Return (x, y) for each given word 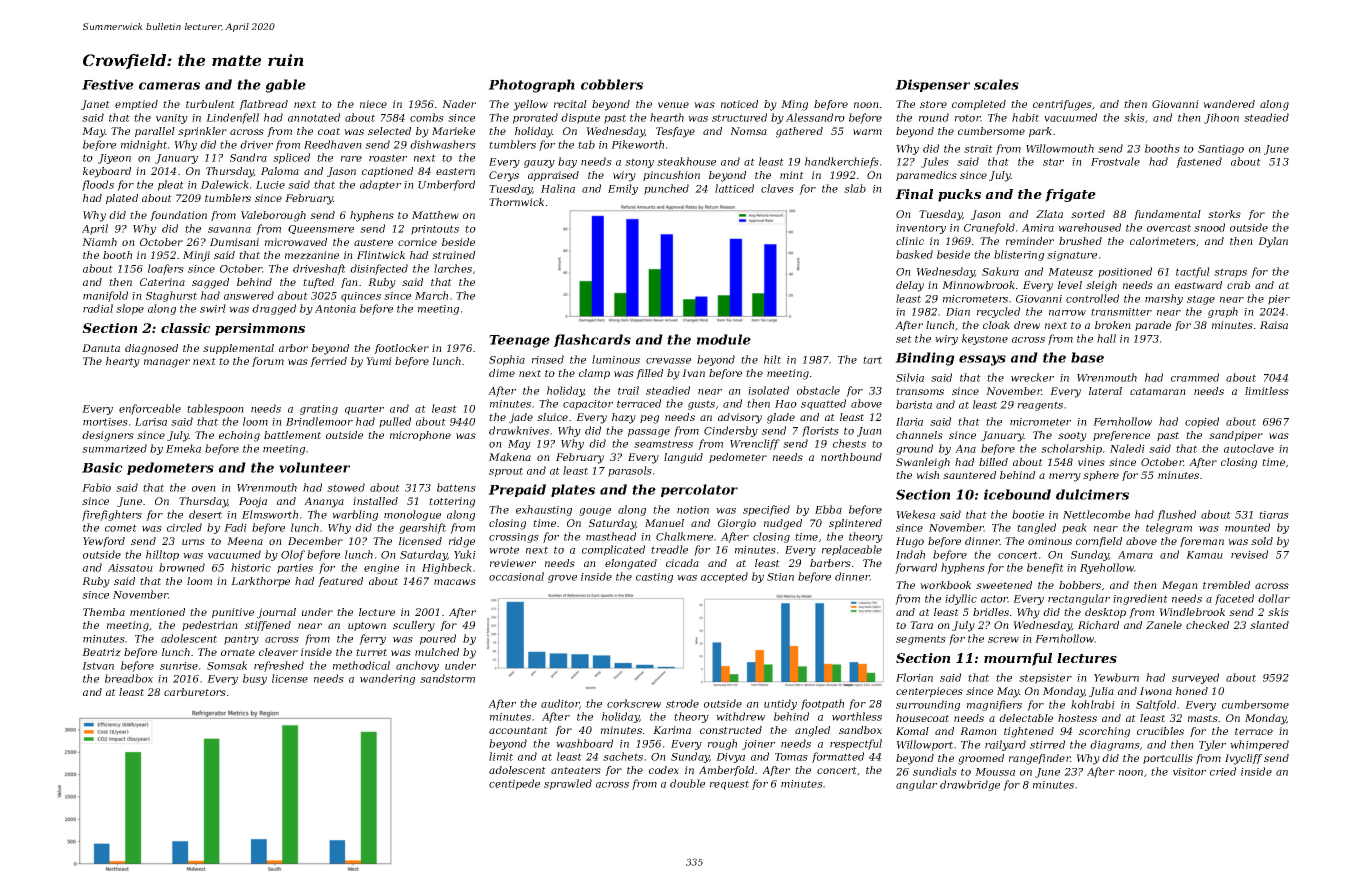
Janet (95, 105)
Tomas (791, 757)
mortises (105, 422)
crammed (1195, 377)
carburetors (195, 692)
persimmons (260, 329)
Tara (921, 625)
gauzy (539, 164)
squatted (823, 404)
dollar (1274, 598)
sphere (1101, 476)
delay (910, 286)
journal (276, 613)
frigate (1070, 195)
